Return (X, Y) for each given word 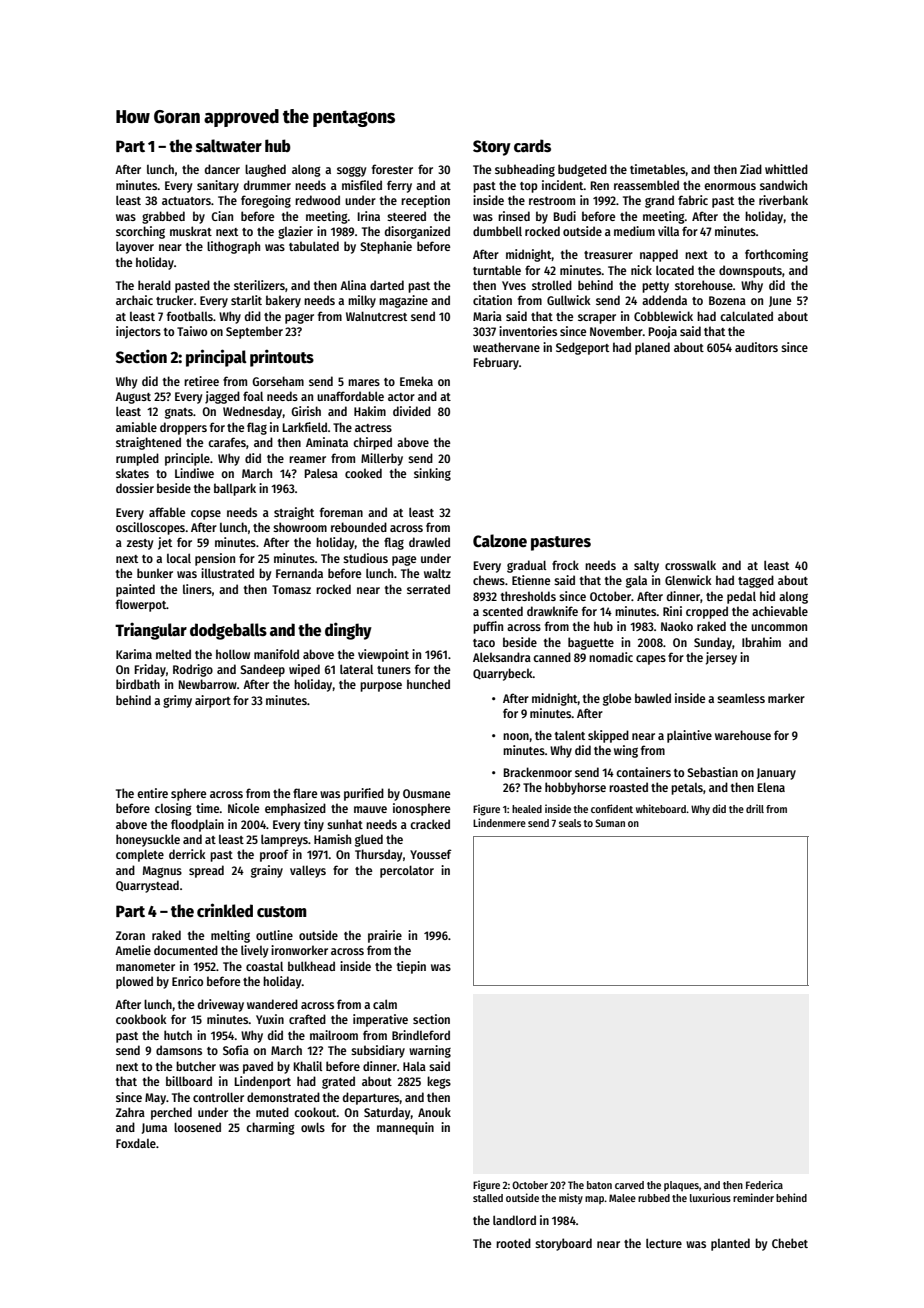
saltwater (229, 146)
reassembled (646, 185)
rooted (513, 1243)
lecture (664, 1243)
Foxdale (136, 1143)
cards (532, 145)
